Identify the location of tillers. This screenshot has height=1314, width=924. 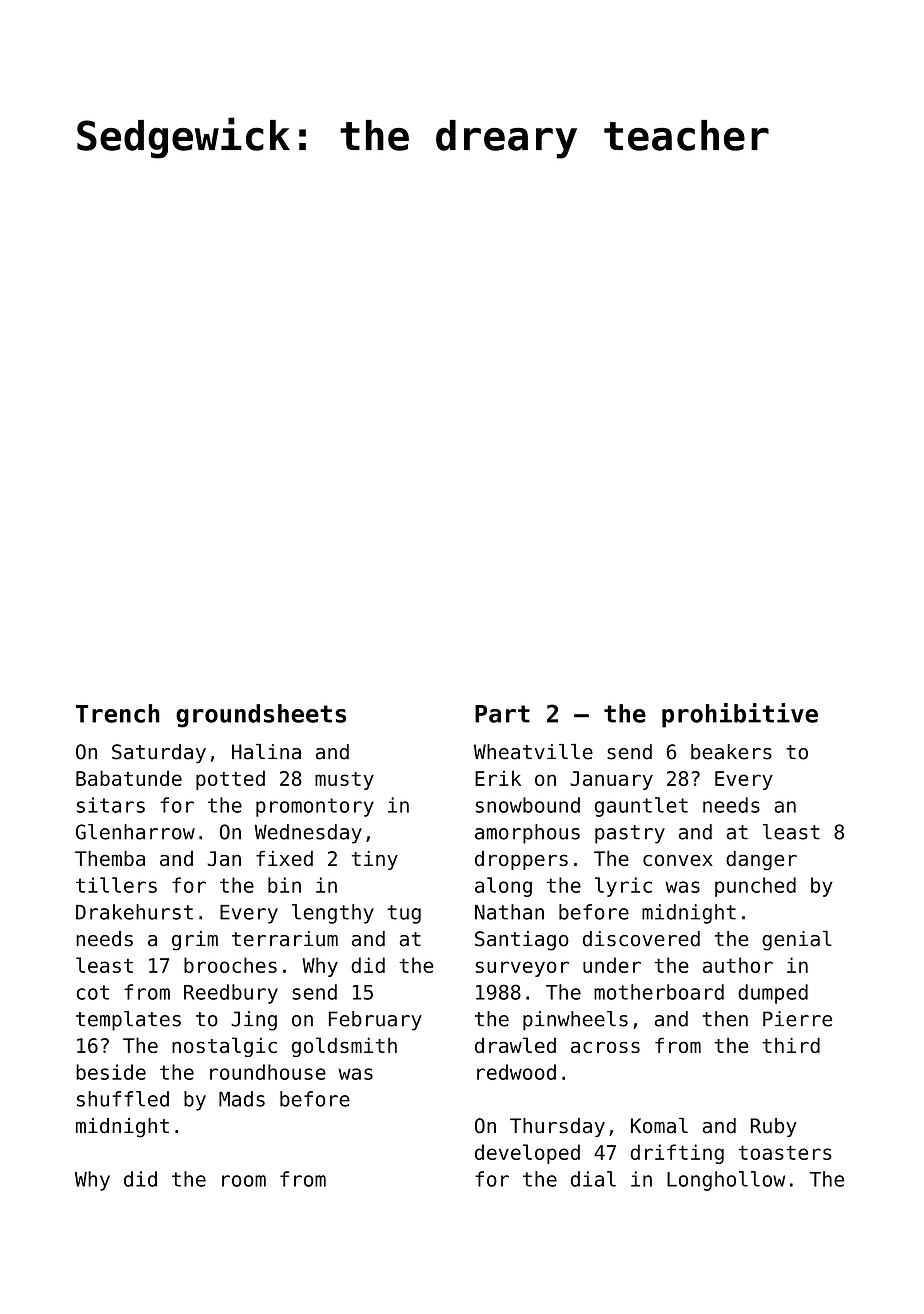
(116, 885).
